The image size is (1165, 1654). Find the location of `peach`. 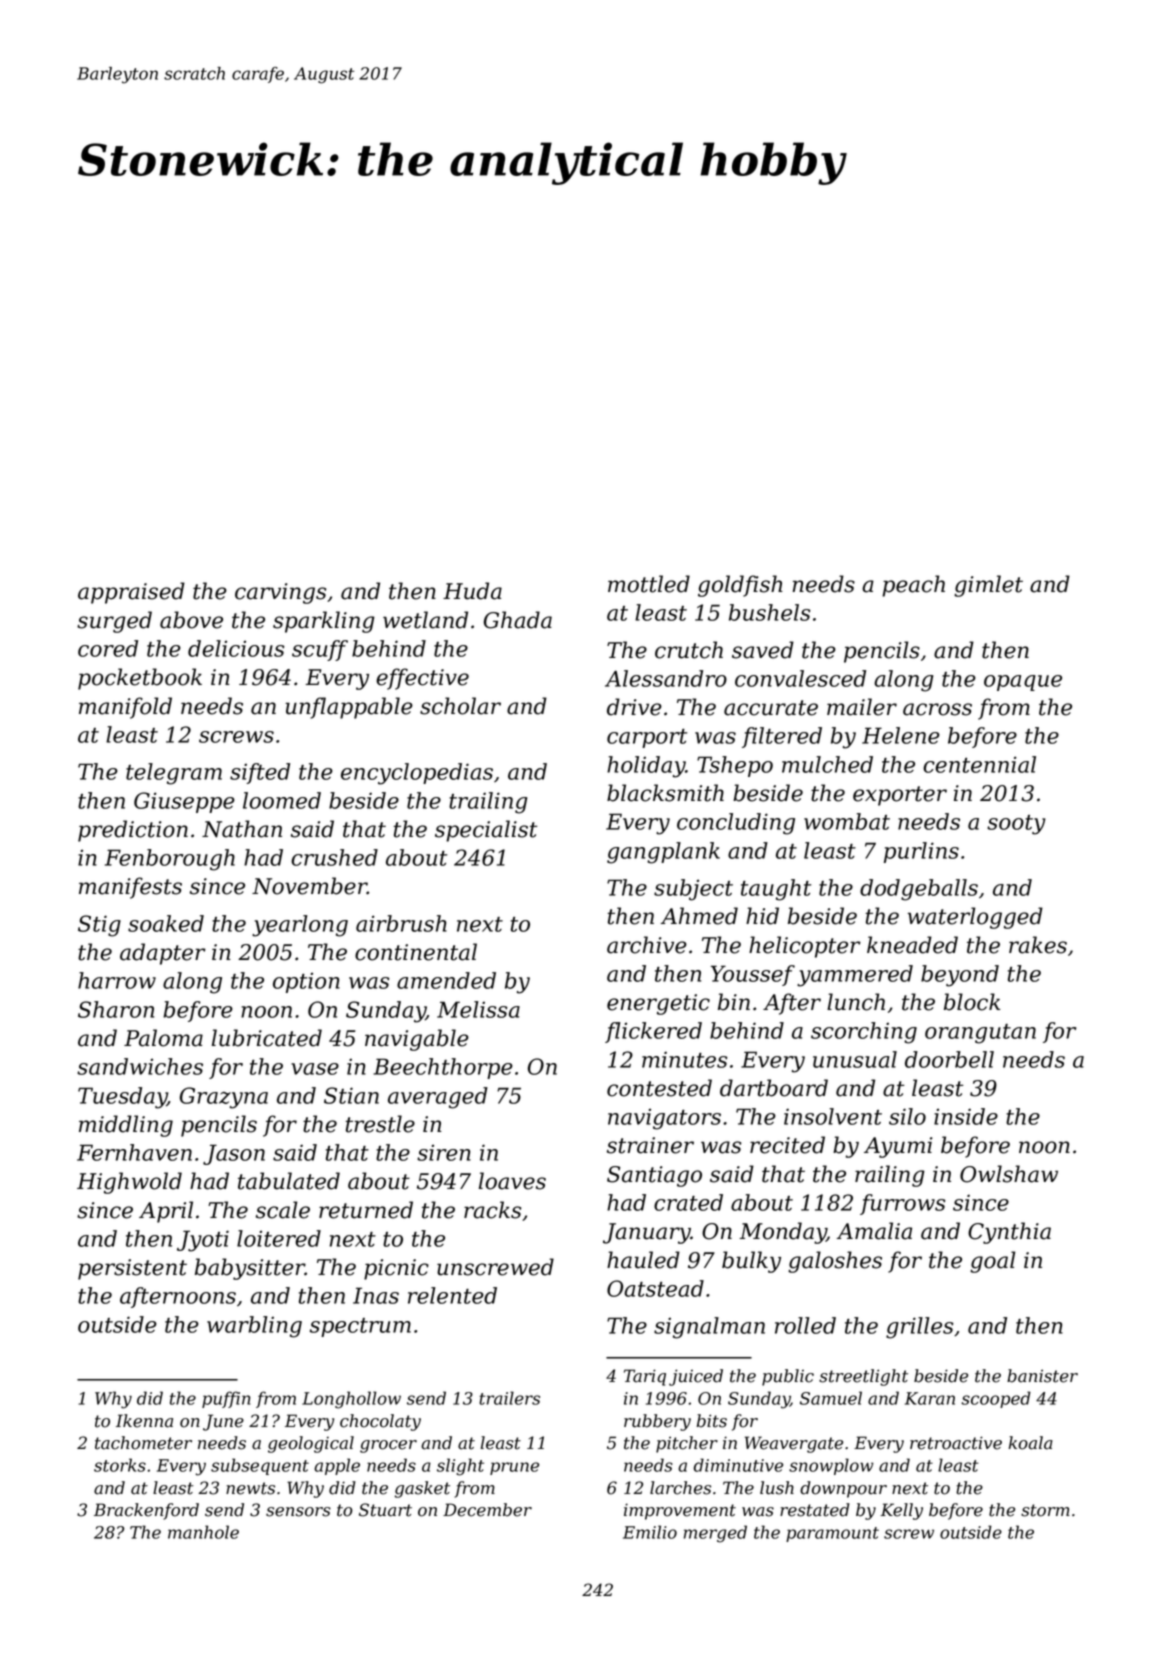

peach is located at coordinates (913, 586).
